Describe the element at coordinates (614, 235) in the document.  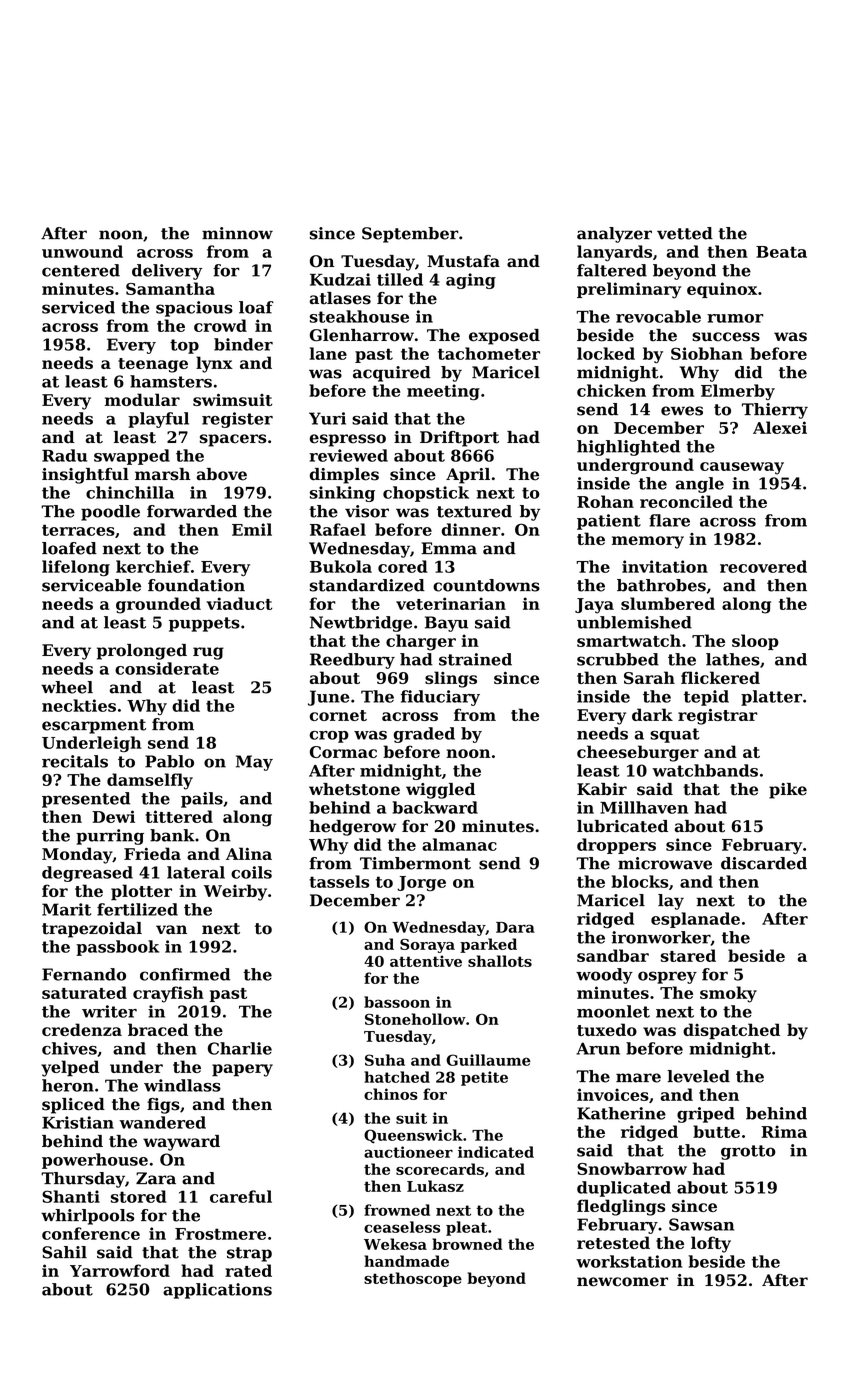
I see `analyzer` at that location.
